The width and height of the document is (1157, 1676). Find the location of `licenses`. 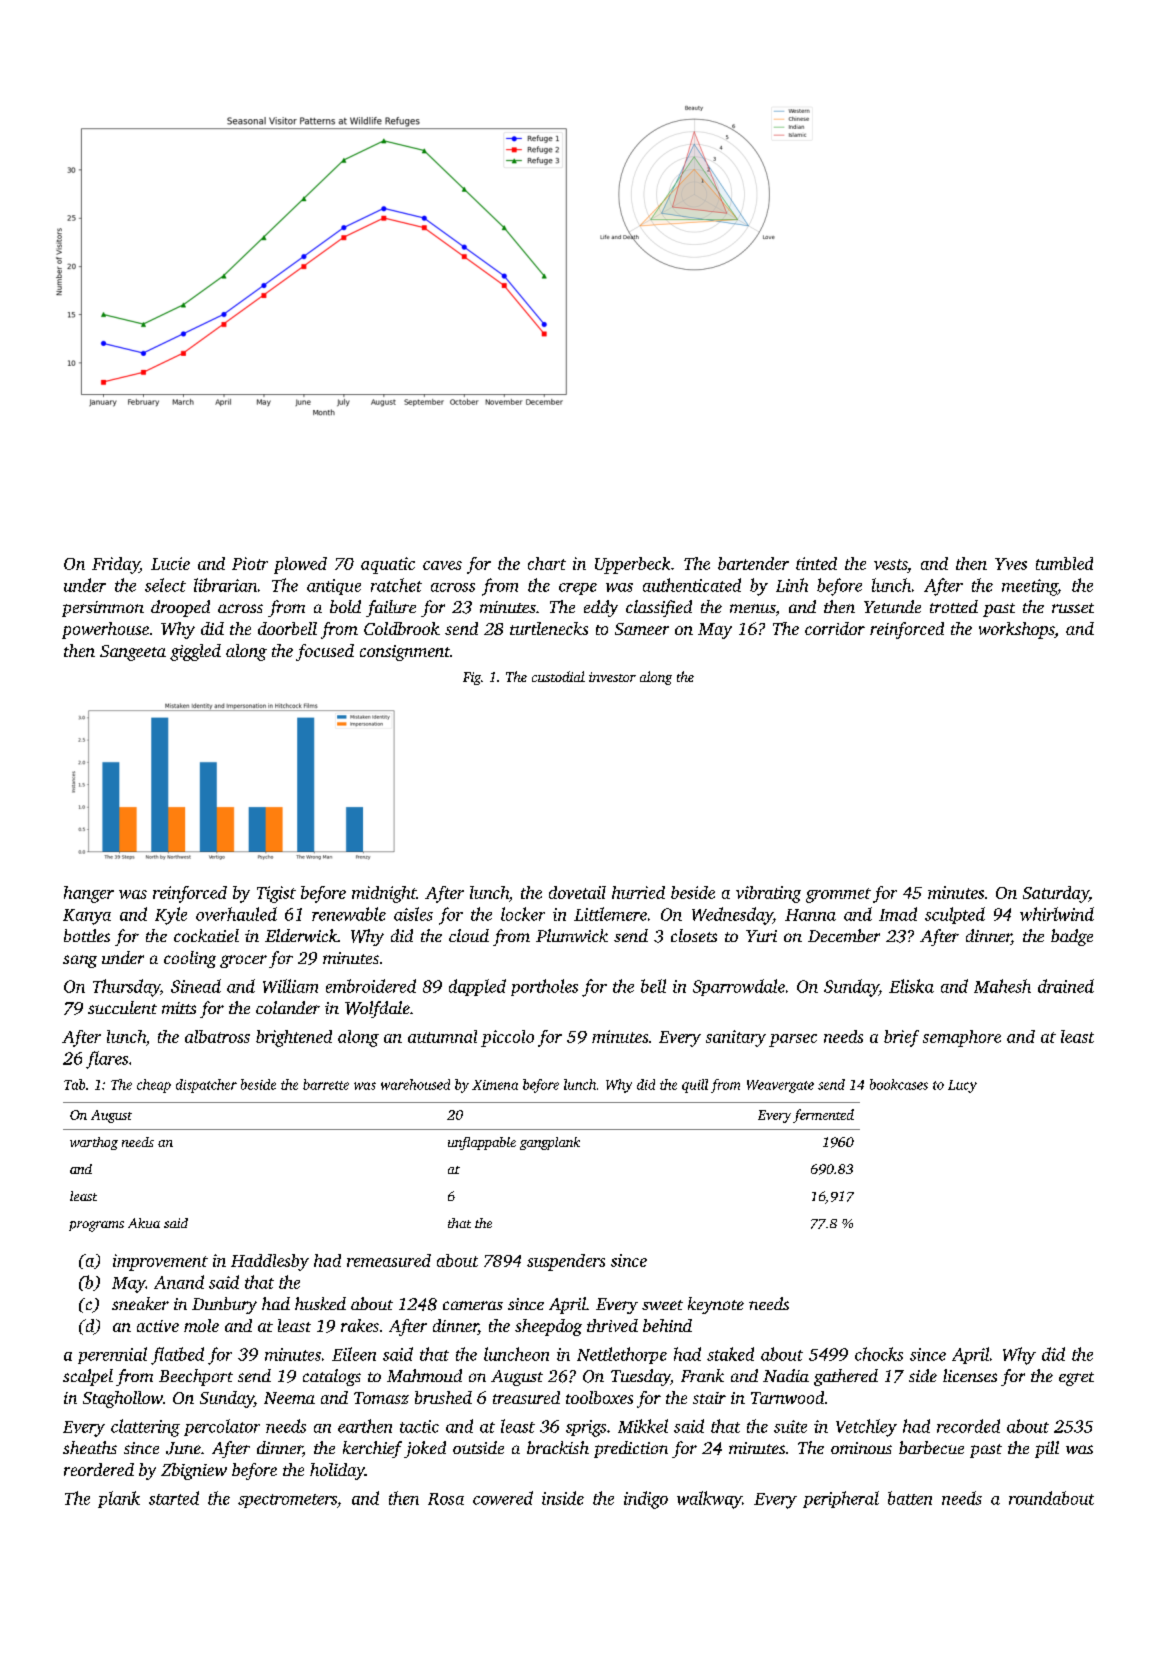

licenses is located at coordinates (970, 1375).
